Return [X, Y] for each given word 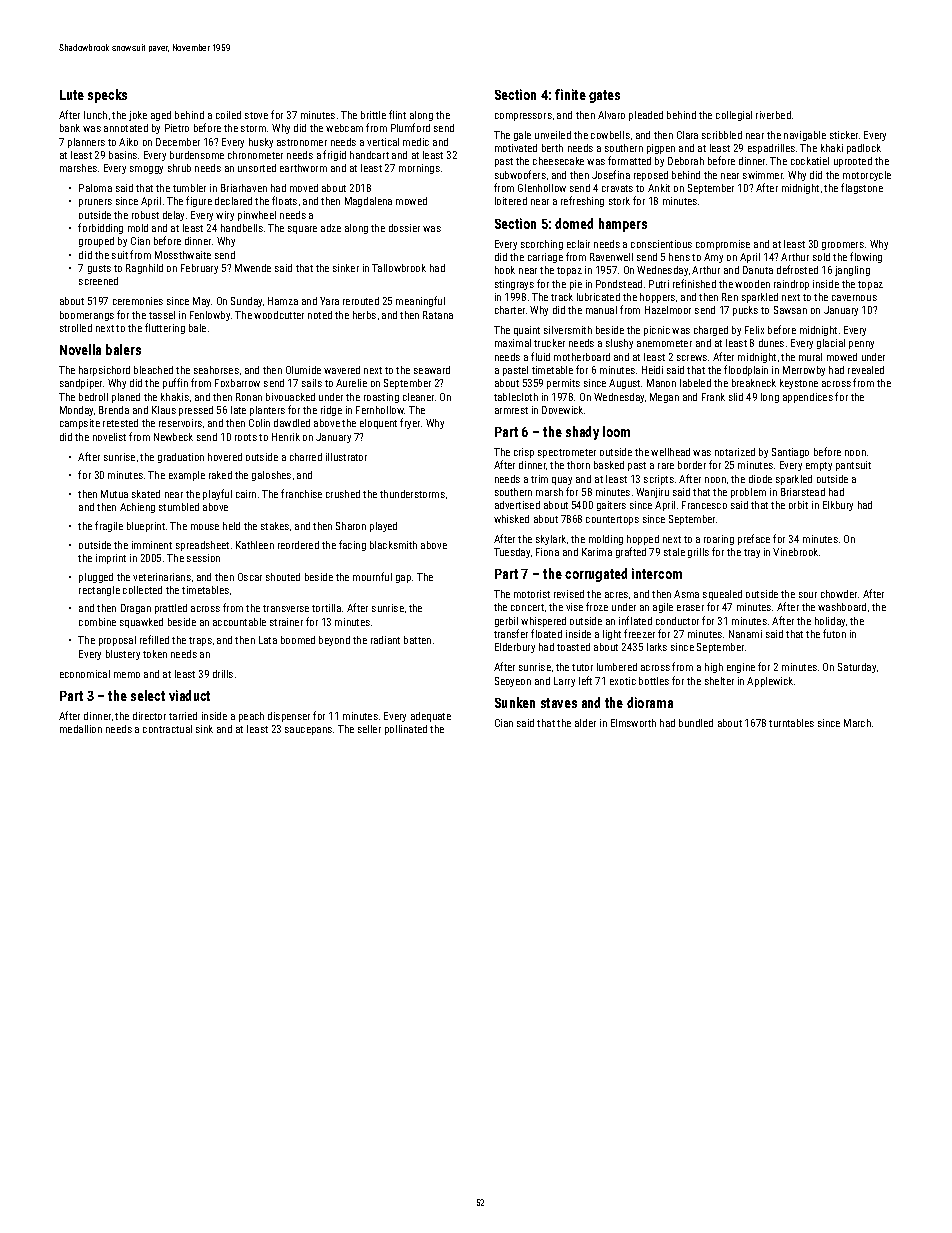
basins [123, 155]
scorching [542, 245]
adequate [431, 717]
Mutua [114, 494]
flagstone [862, 188]
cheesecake [558, 161]
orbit [798, 505]
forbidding [100, 228]
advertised [517, 505]
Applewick [770, 682]
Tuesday [512, 553]
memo [127, 675]
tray [752, 553]
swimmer [763, 175]
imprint [111, 559]
